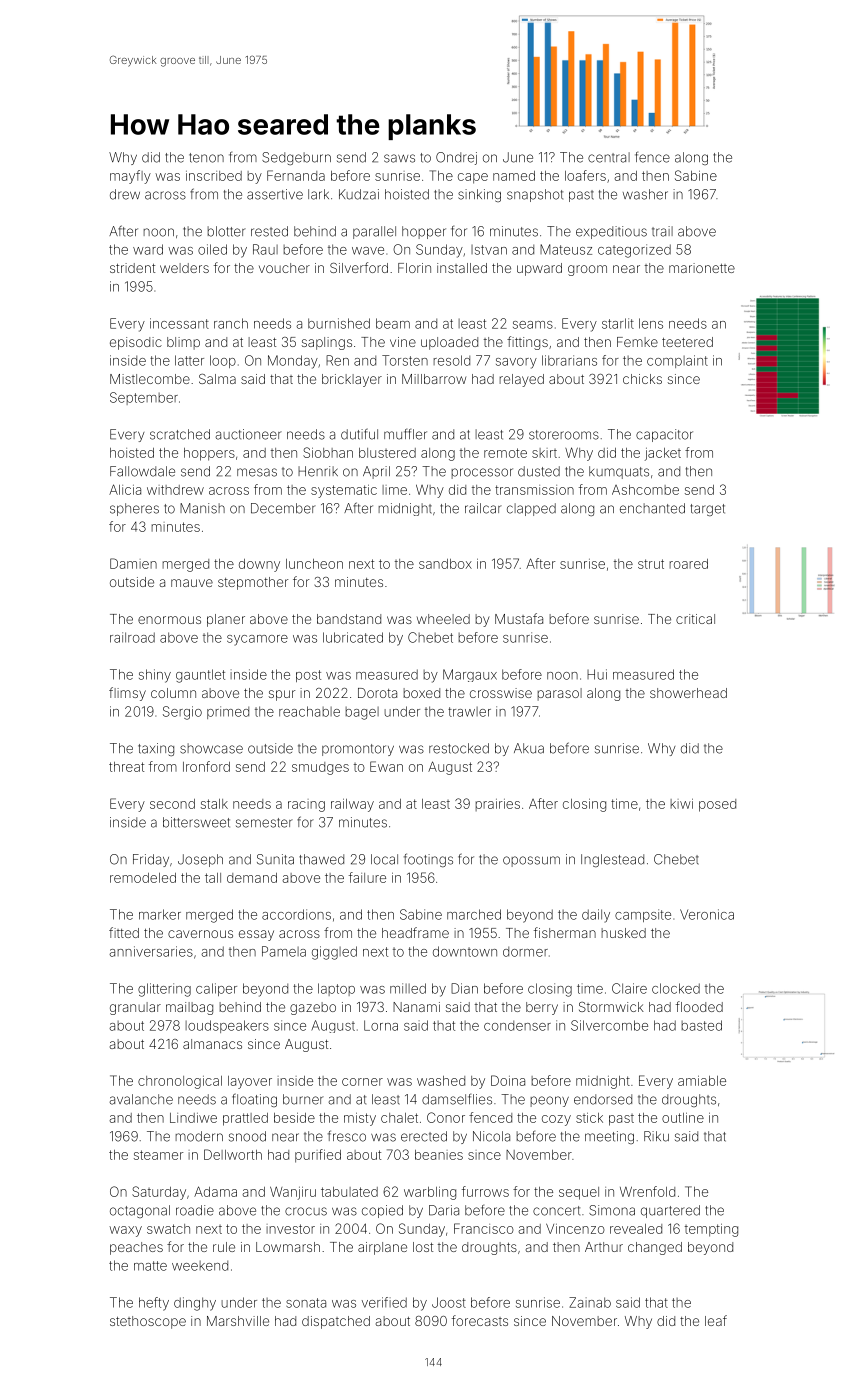  Describe the element at coordinates (707, 914) in the page. I see `Veronica` at that location.
